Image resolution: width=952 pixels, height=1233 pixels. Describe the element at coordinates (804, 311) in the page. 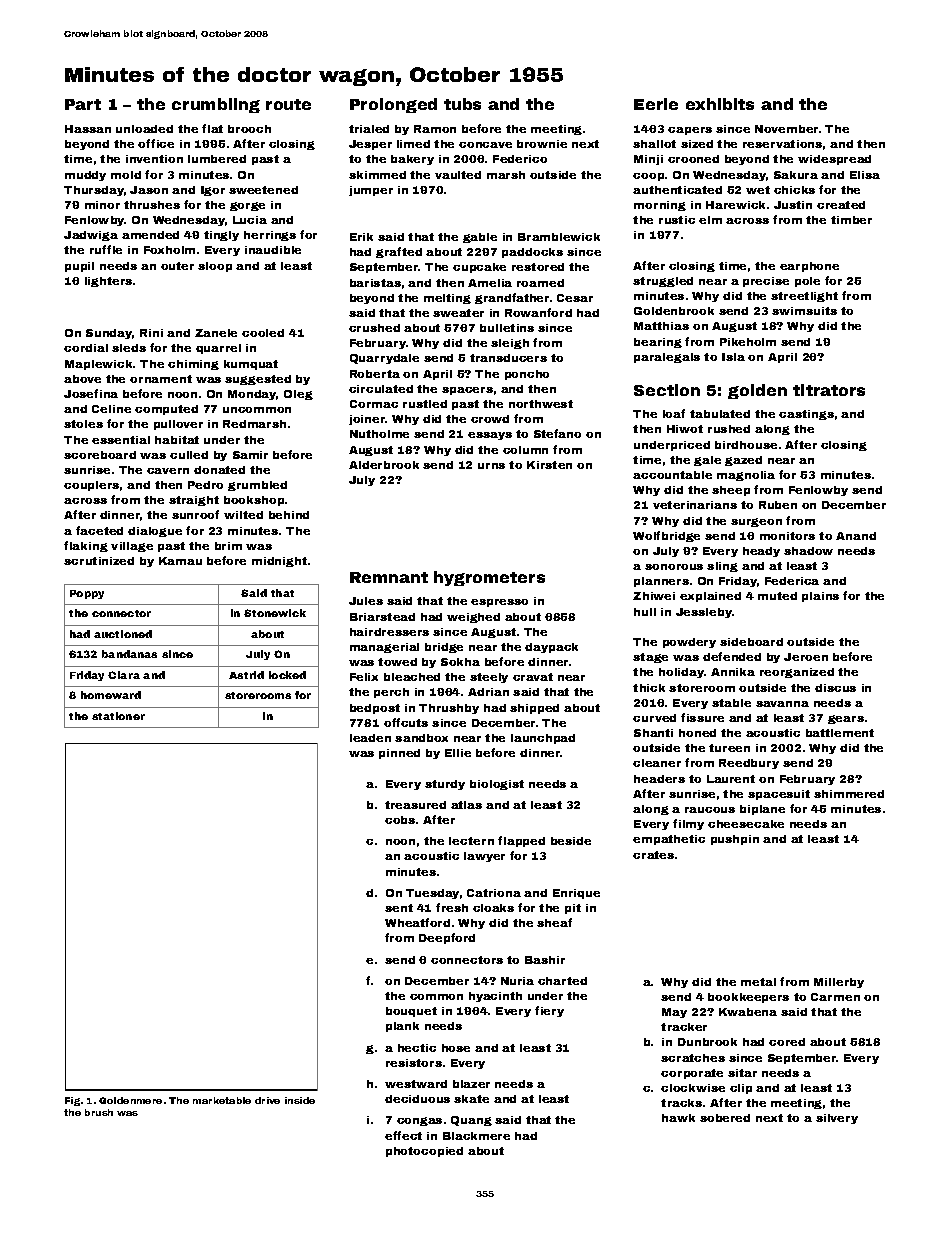

I see `swimsuits` at that location.
